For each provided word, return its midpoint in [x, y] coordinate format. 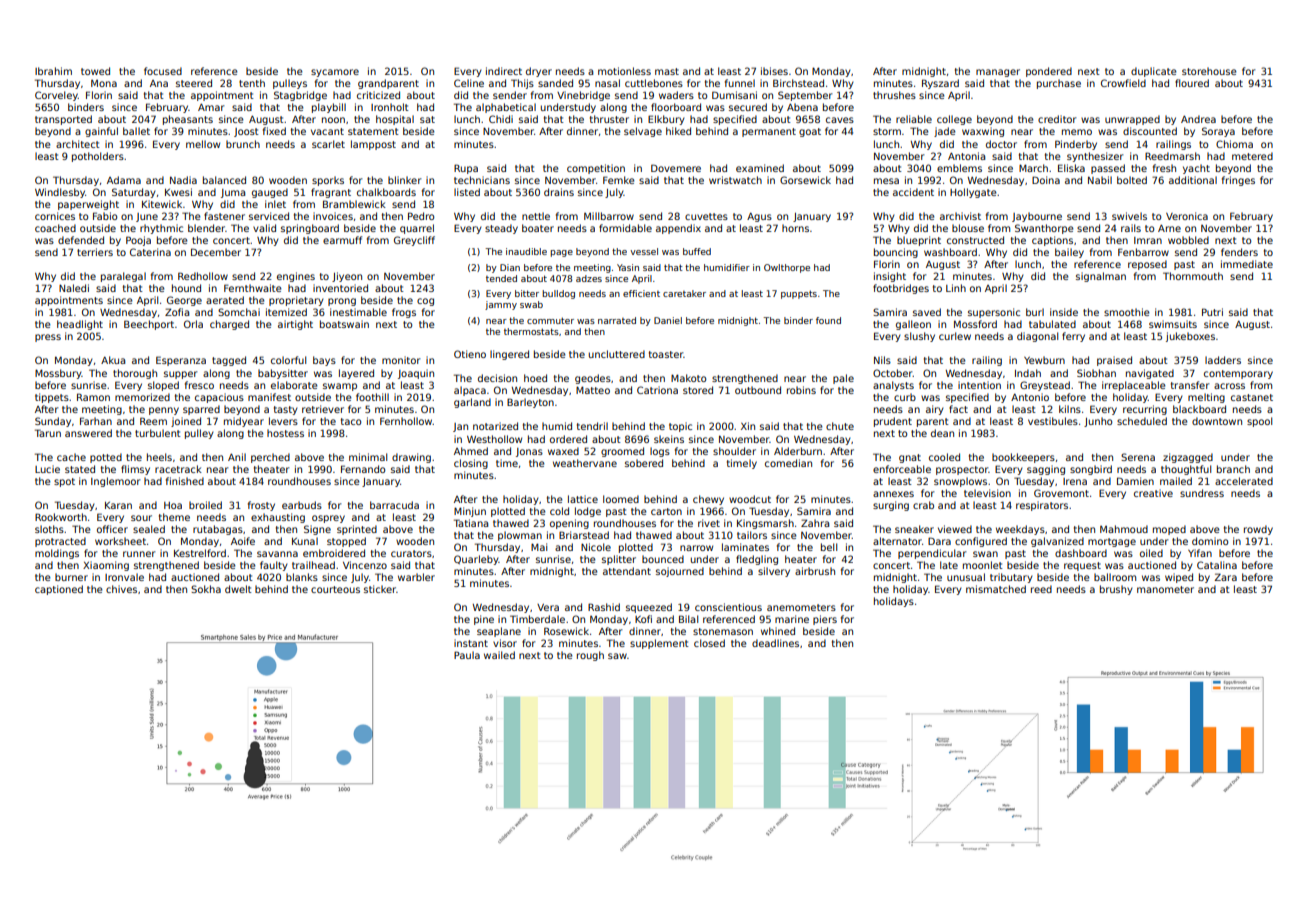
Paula [467, 655]
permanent [769, 132]
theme [174, 517]
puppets [799, 294]
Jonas [529, 452]
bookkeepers [1023, 458]
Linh [956, 288]
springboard [310, 229]
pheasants [188, 120]
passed [1108, 169]
